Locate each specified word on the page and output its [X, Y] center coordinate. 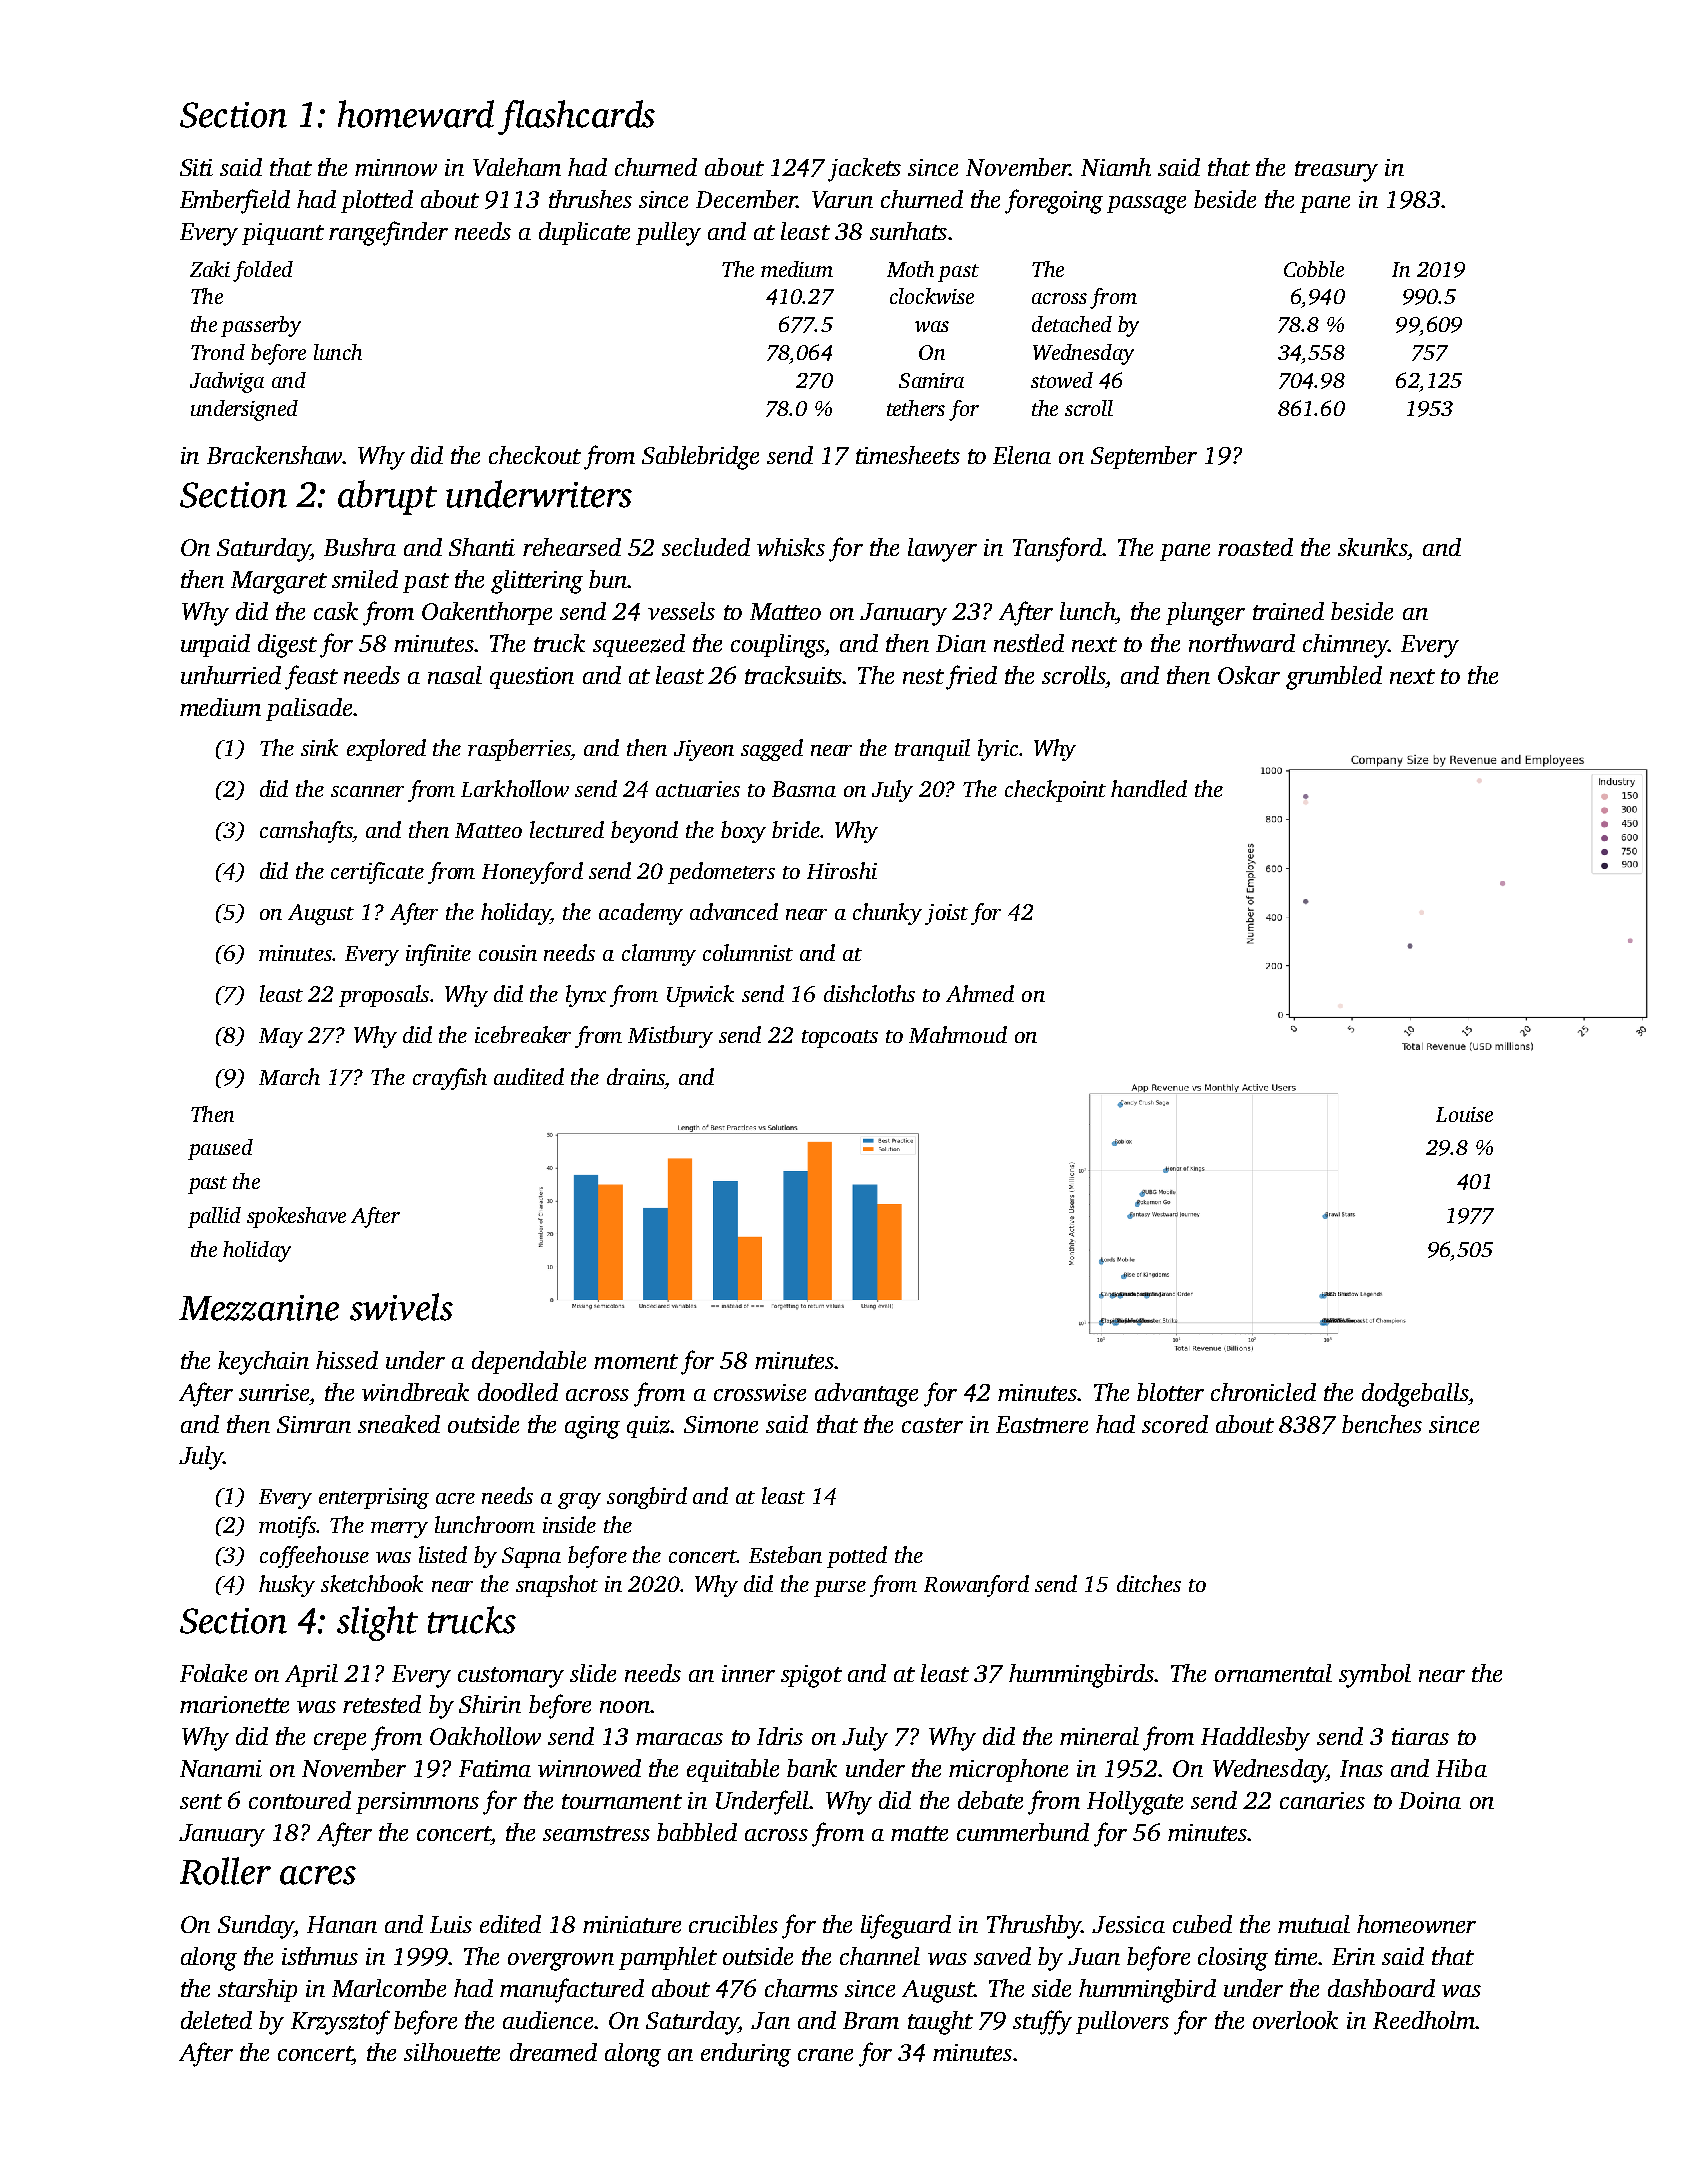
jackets [864, 170]
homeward [416, 114]
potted [857, 1557]
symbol [1375, 1676]
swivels [401, 1307]
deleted [216, 2020]
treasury [1336, 171]
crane [825, 2055]
